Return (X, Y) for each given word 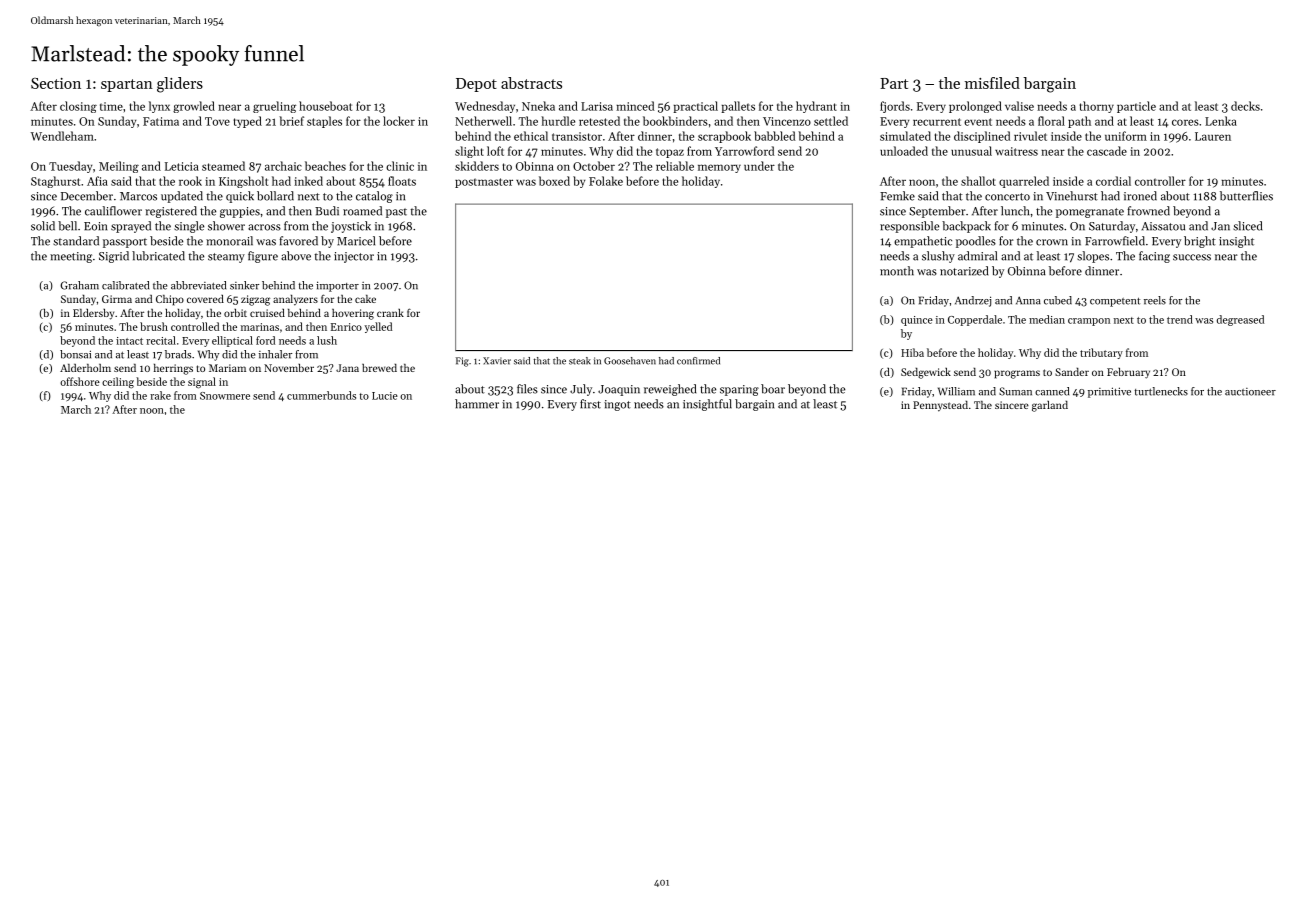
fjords (895, 107)
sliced (1247, 226)
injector (354, 257)
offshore (80, 381)
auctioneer (1250, 392)
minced (635, 106)
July (581, 390)
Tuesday (70, 167)
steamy (226, 258)
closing (78, 107)
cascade (1107, 151)
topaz (670, 153)
